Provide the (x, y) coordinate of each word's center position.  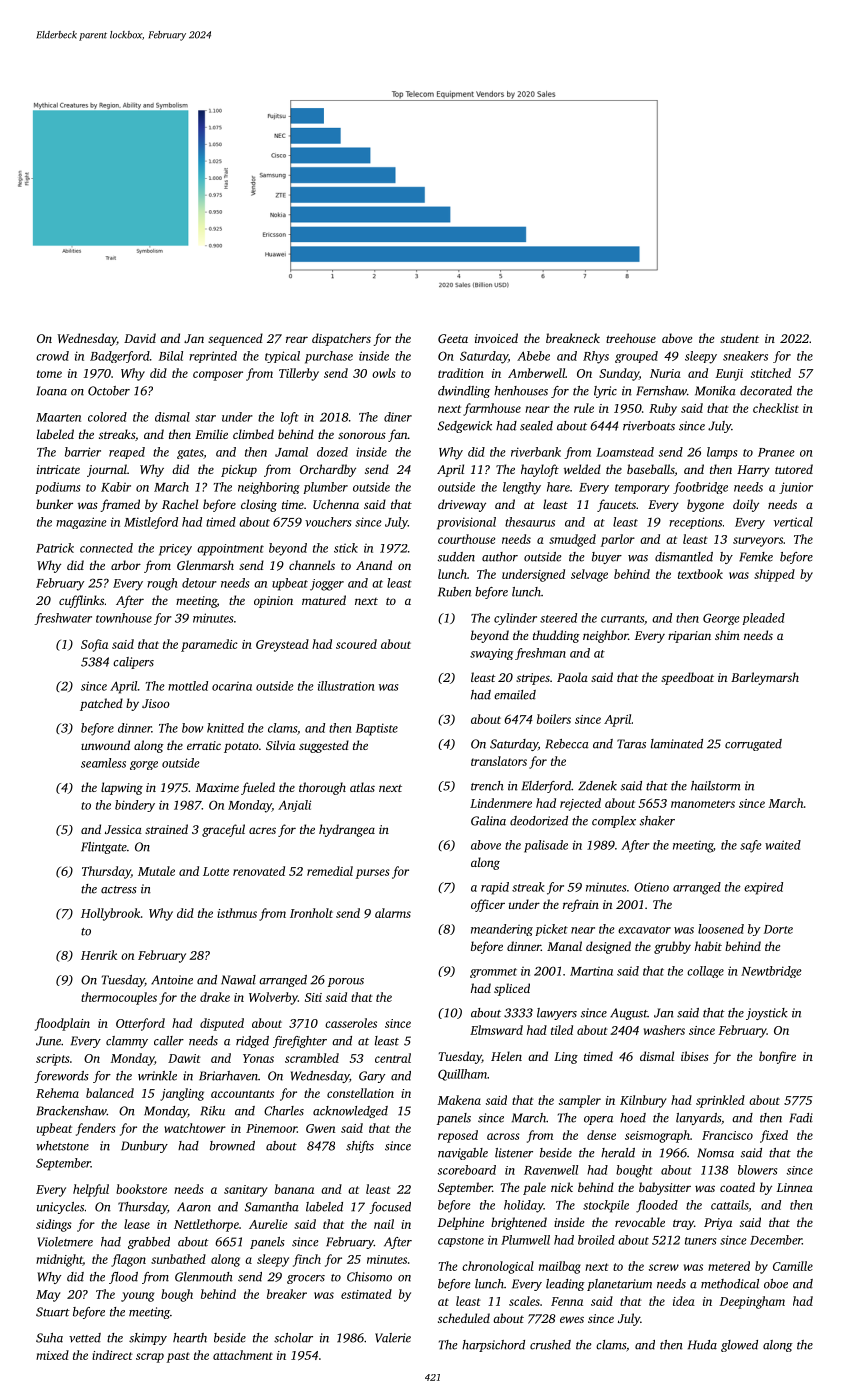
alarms (393, 913)
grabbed (149, 1243)
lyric (605, 392)
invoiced (496, 338)
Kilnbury (643, 1101)
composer (218, 376)
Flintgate (104, 848)
